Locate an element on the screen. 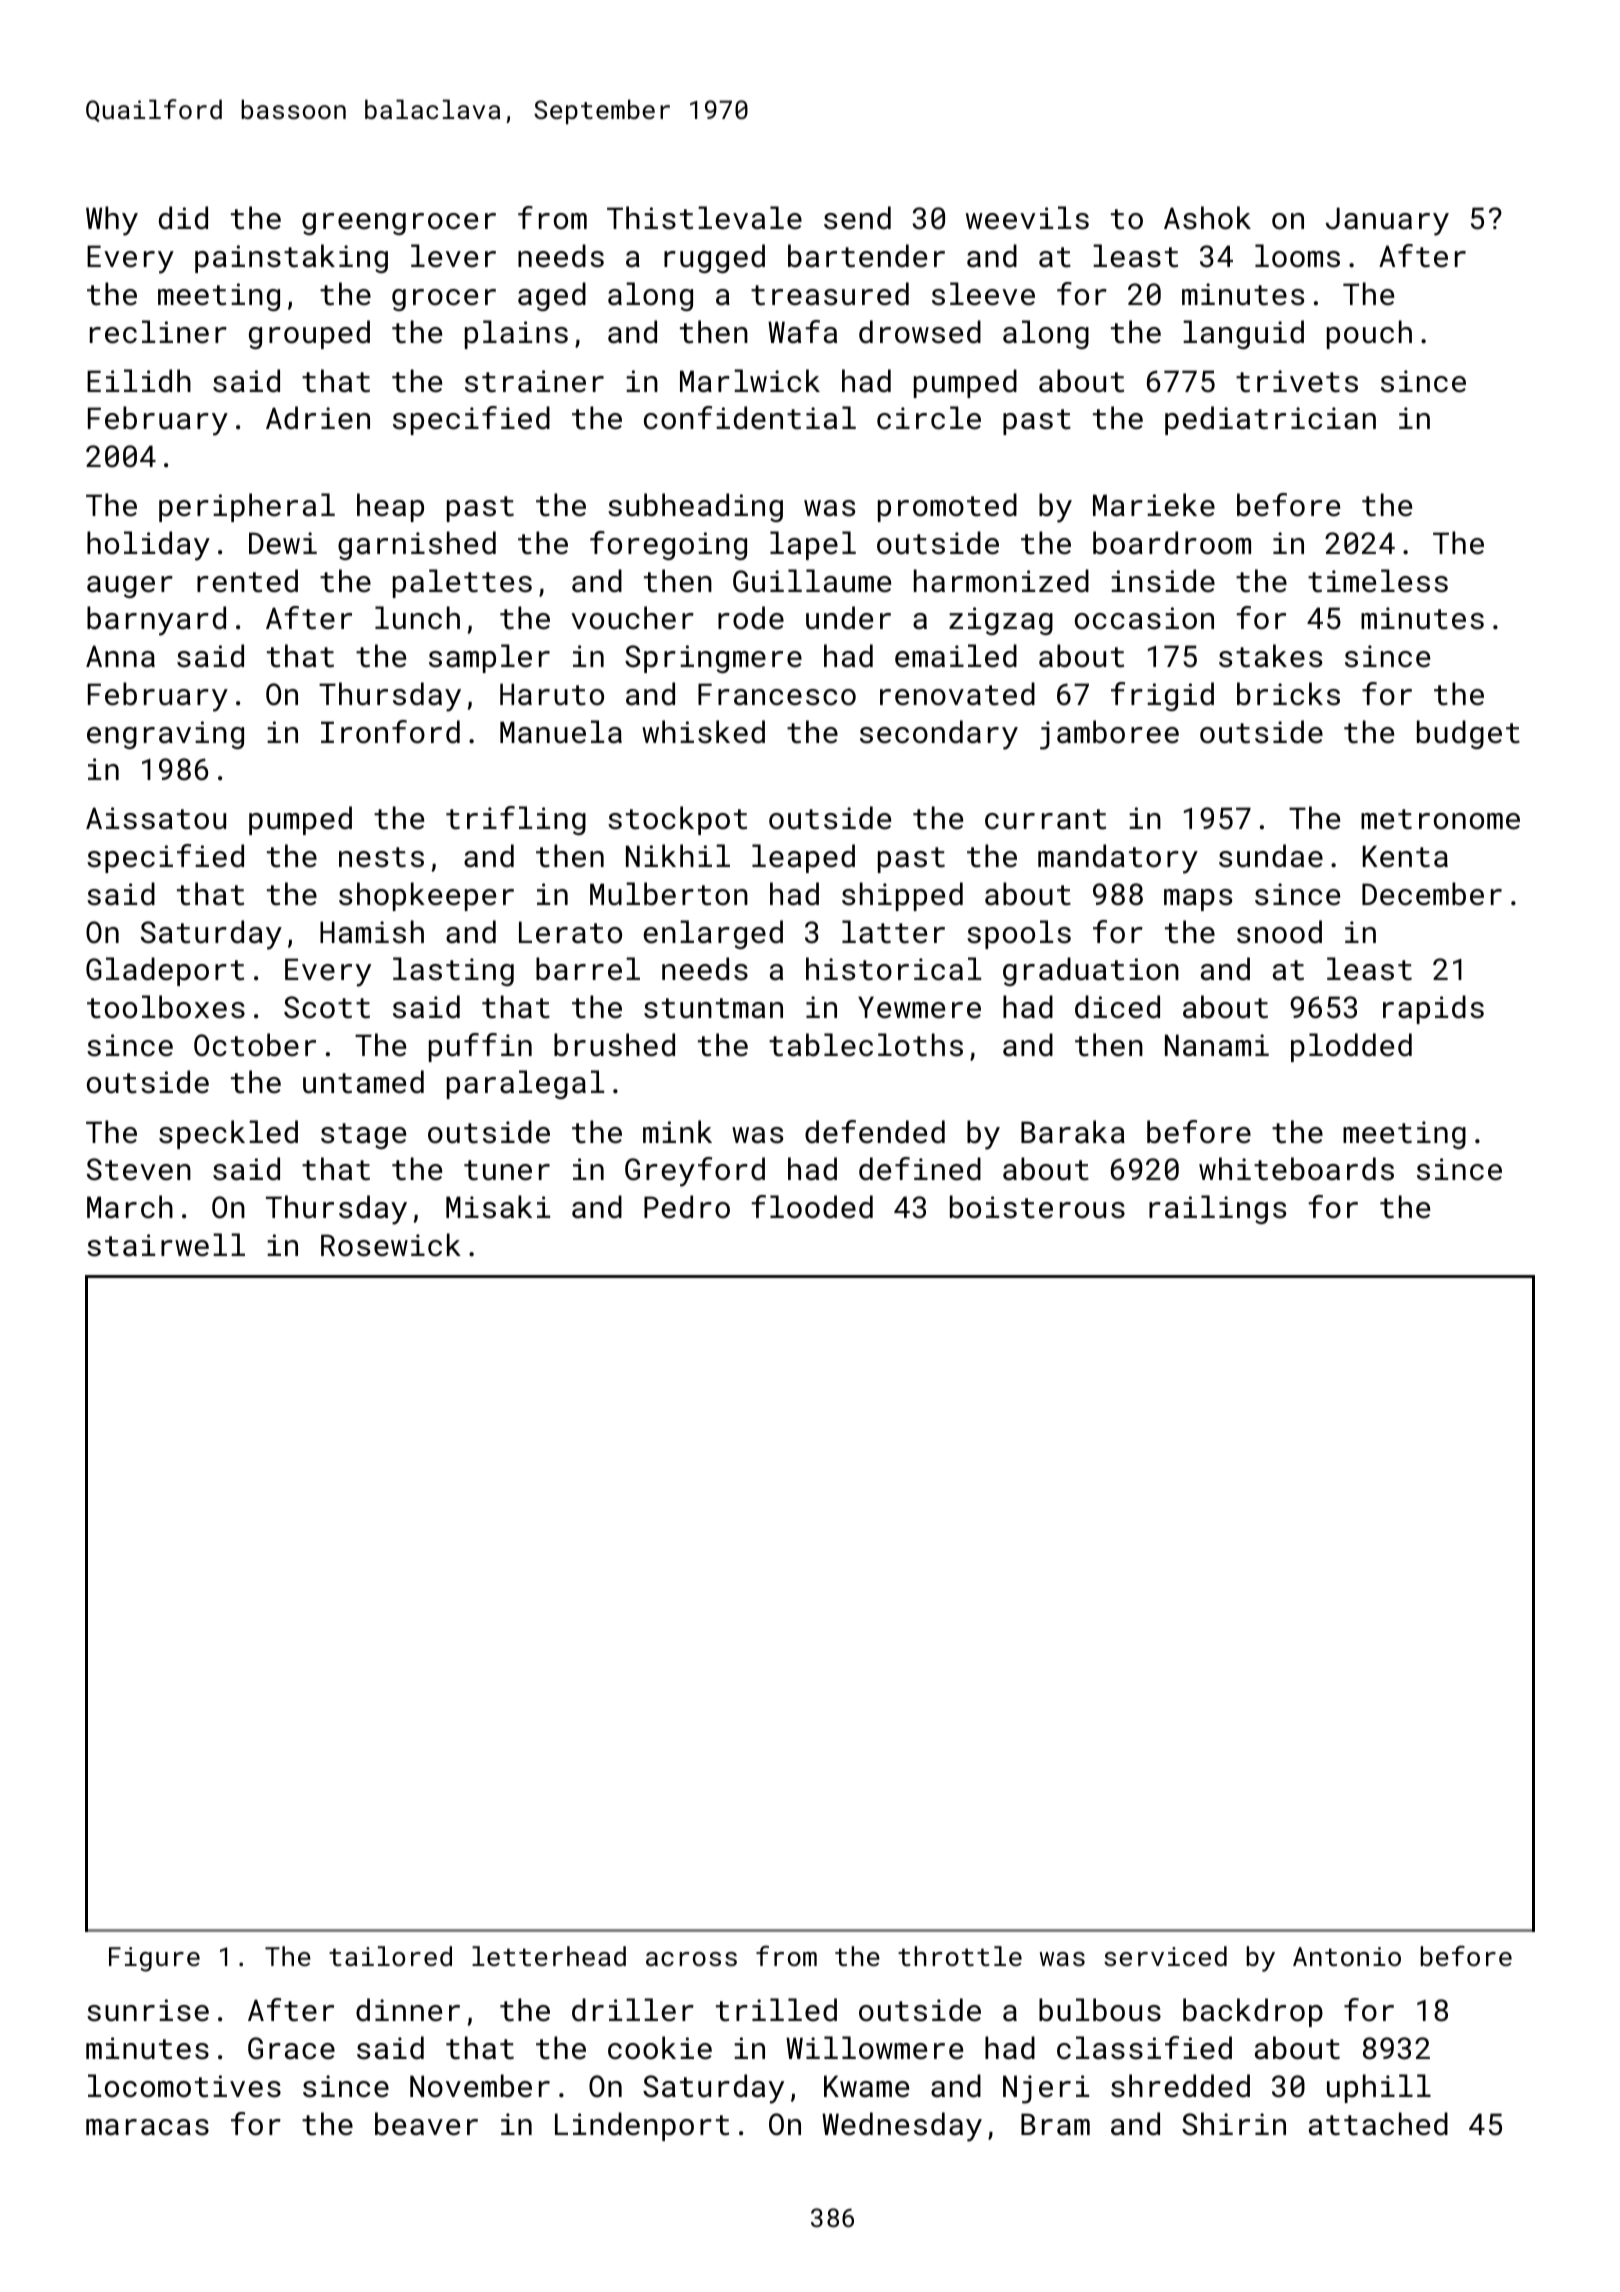 The height and width of the screenshot is (2292, 1620). January is located at coordinates (1387, 221).
